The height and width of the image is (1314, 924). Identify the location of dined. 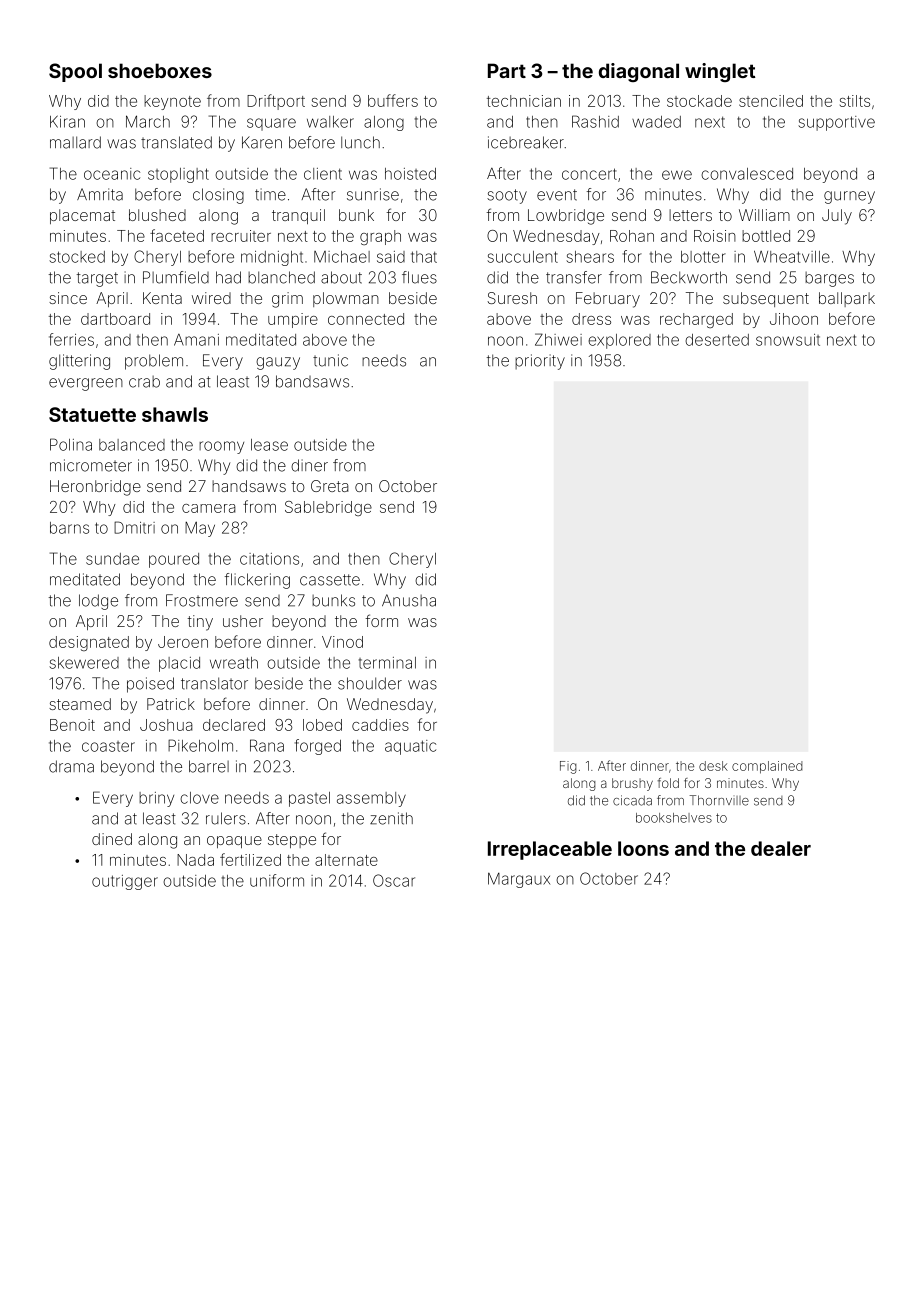
(112, 839).
